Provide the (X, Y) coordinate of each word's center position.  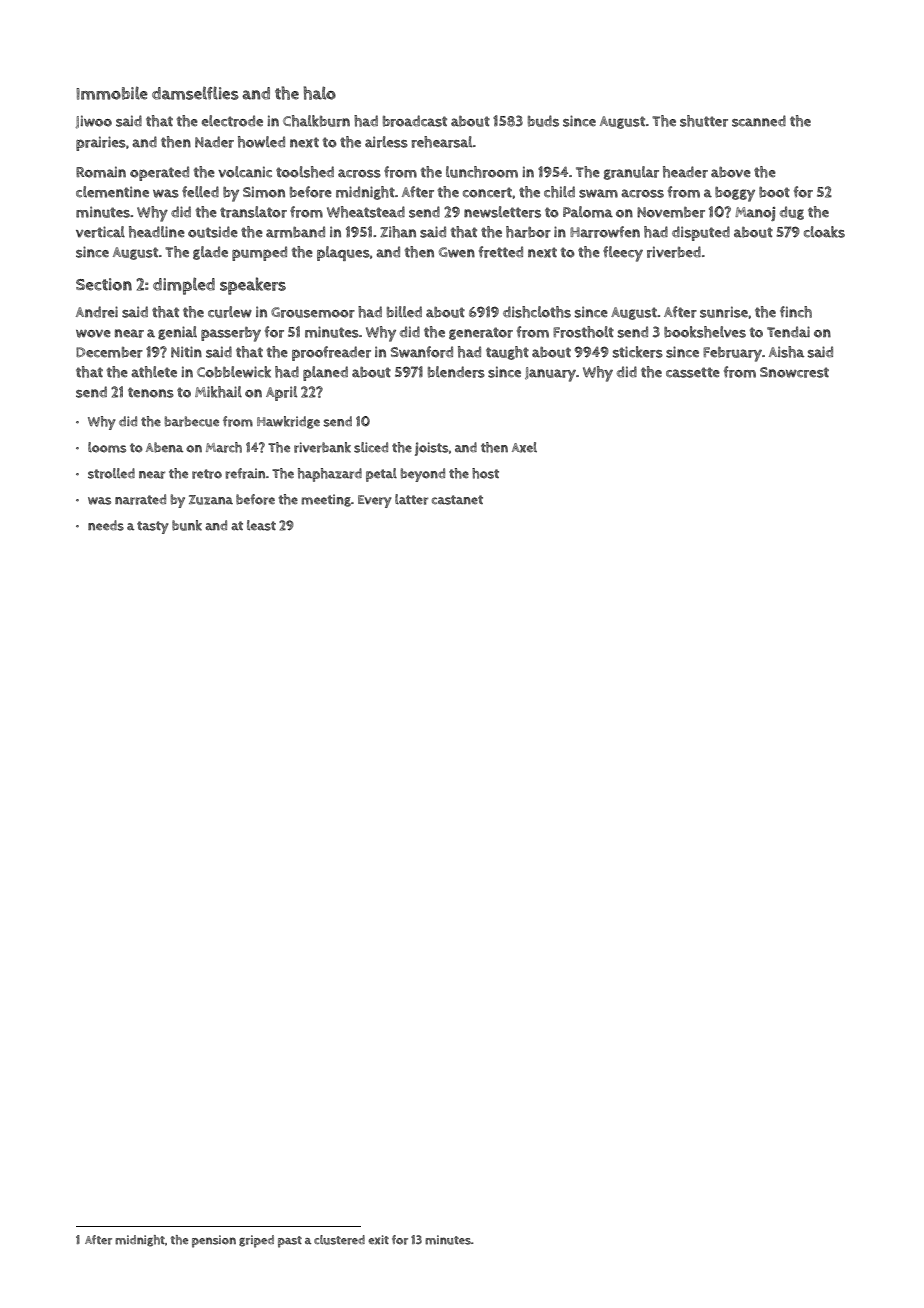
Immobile (112, 93)
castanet (457, 500)
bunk (187, 525)
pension (214, 1241)
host (485, 473)
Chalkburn (316, 121)
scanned (759, 121)
